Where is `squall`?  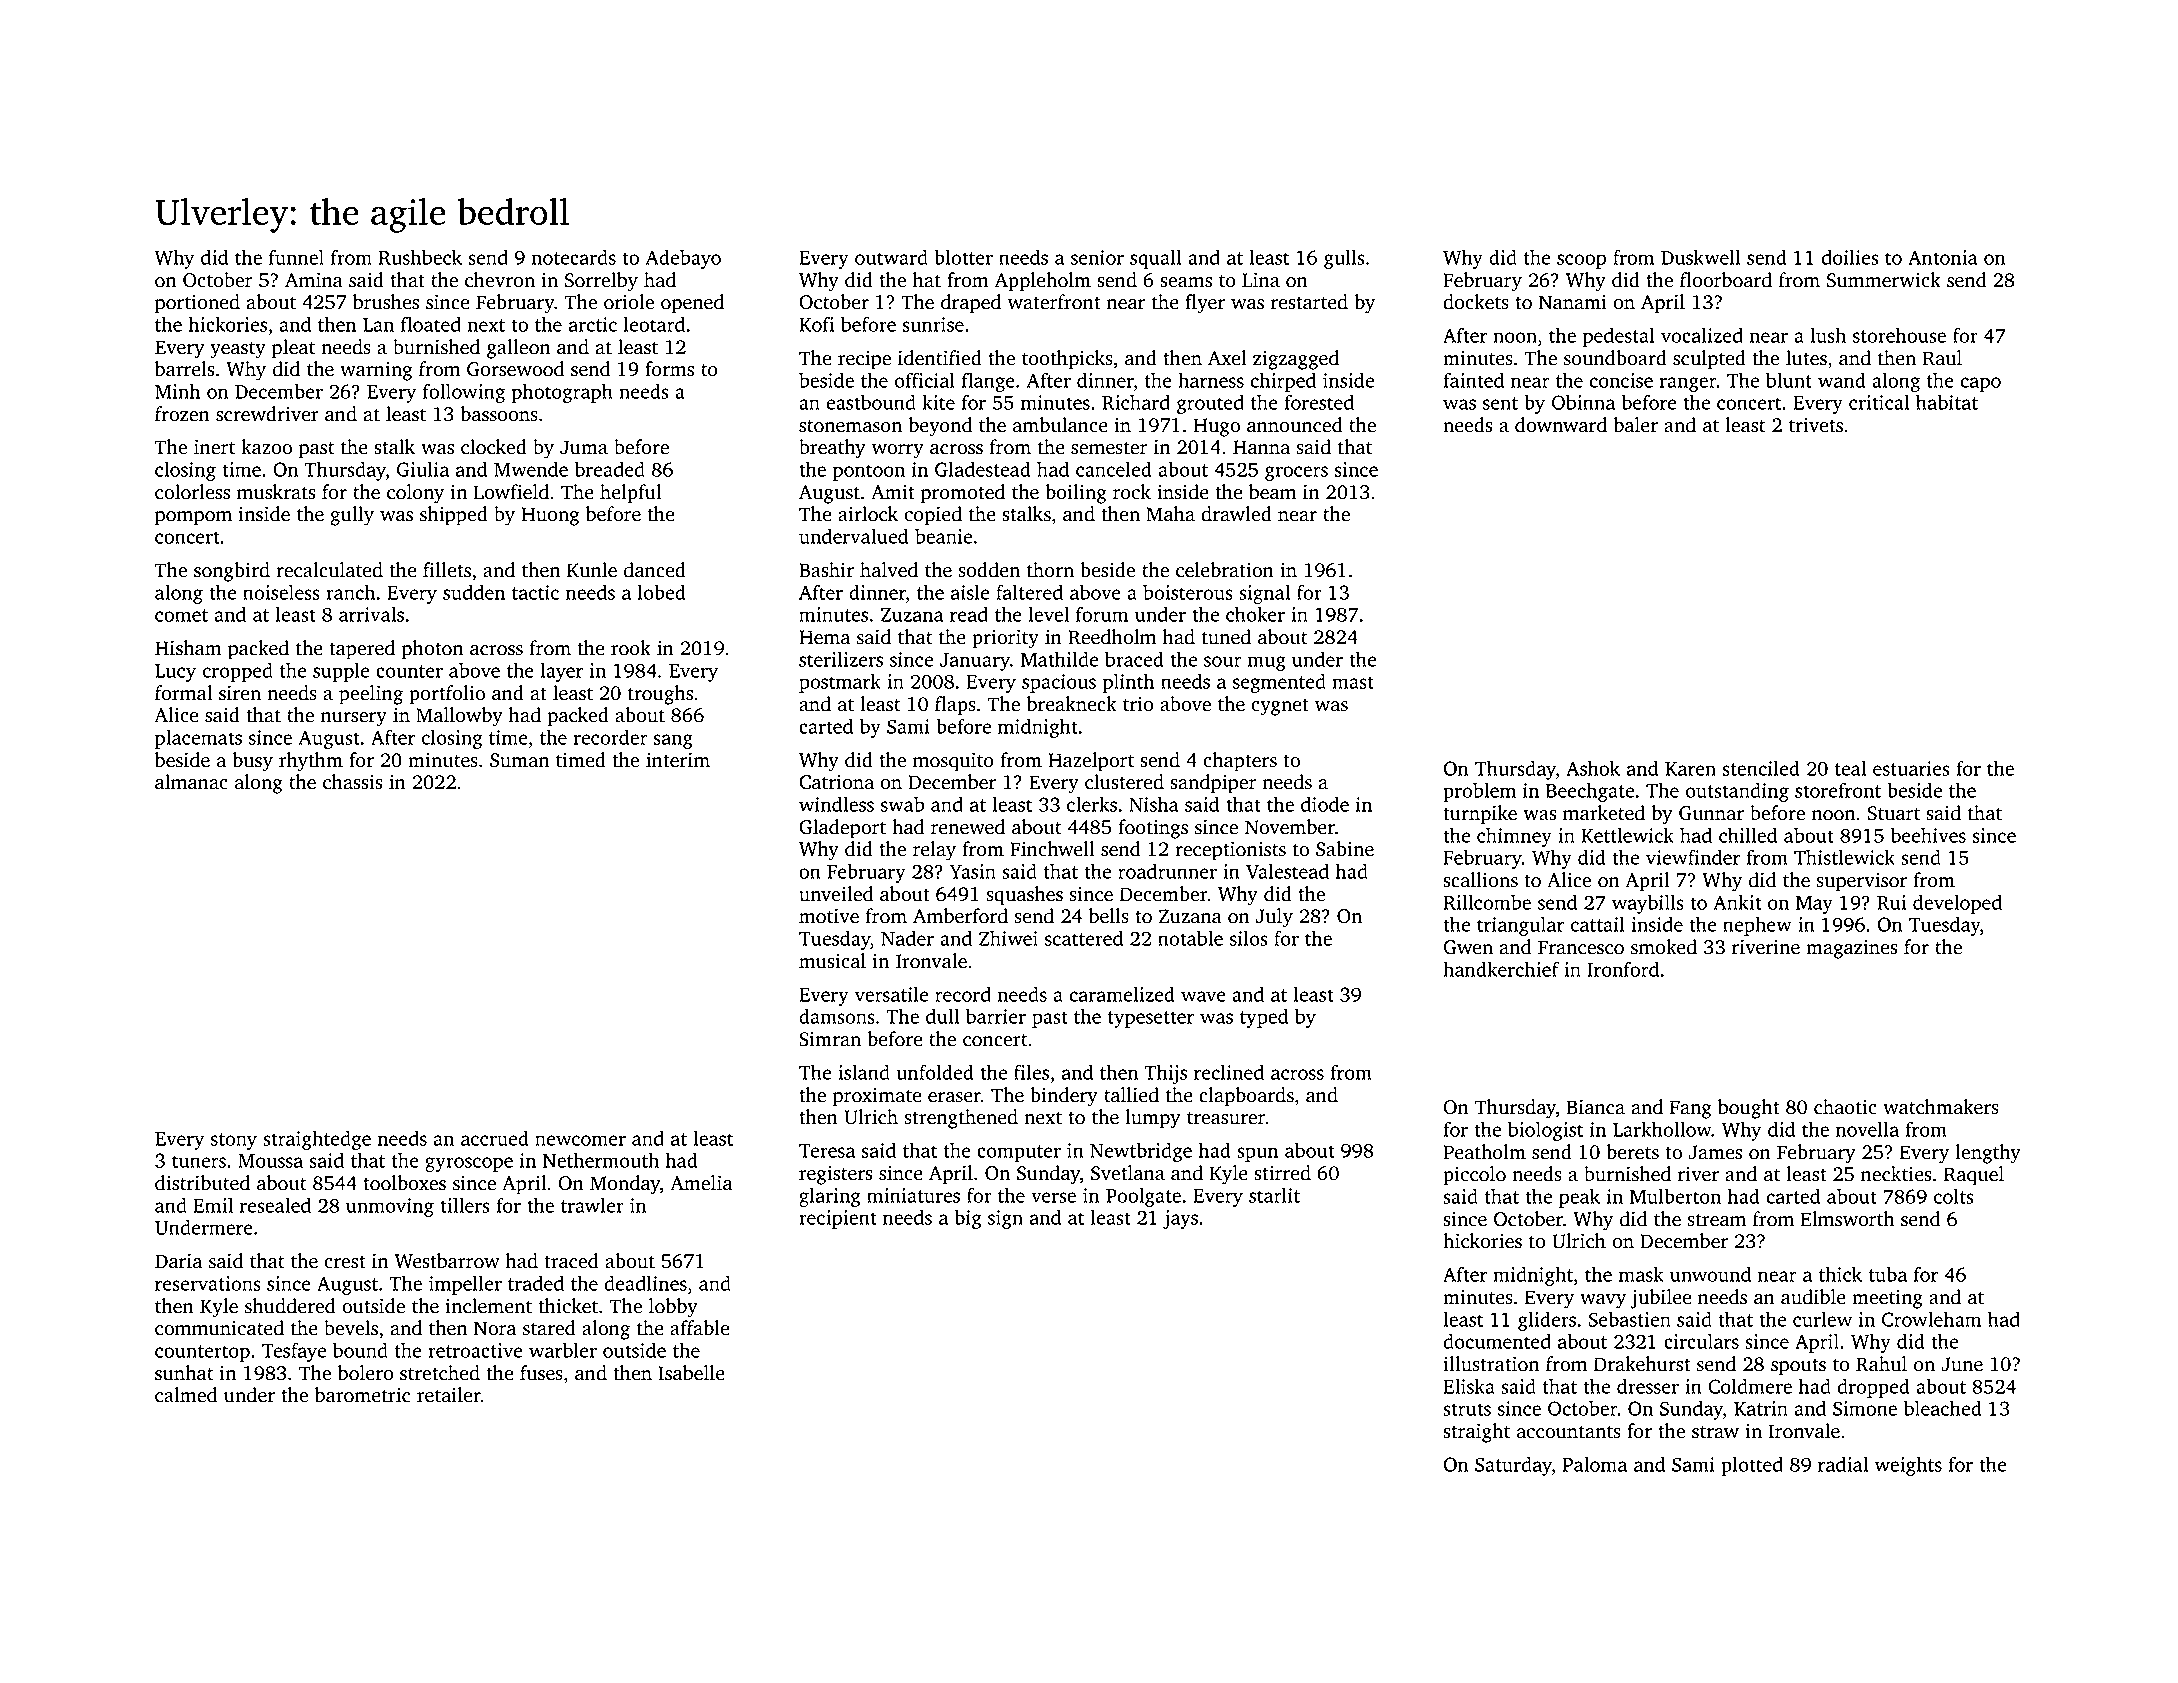
squall is located at coordinates (1155, 259).
